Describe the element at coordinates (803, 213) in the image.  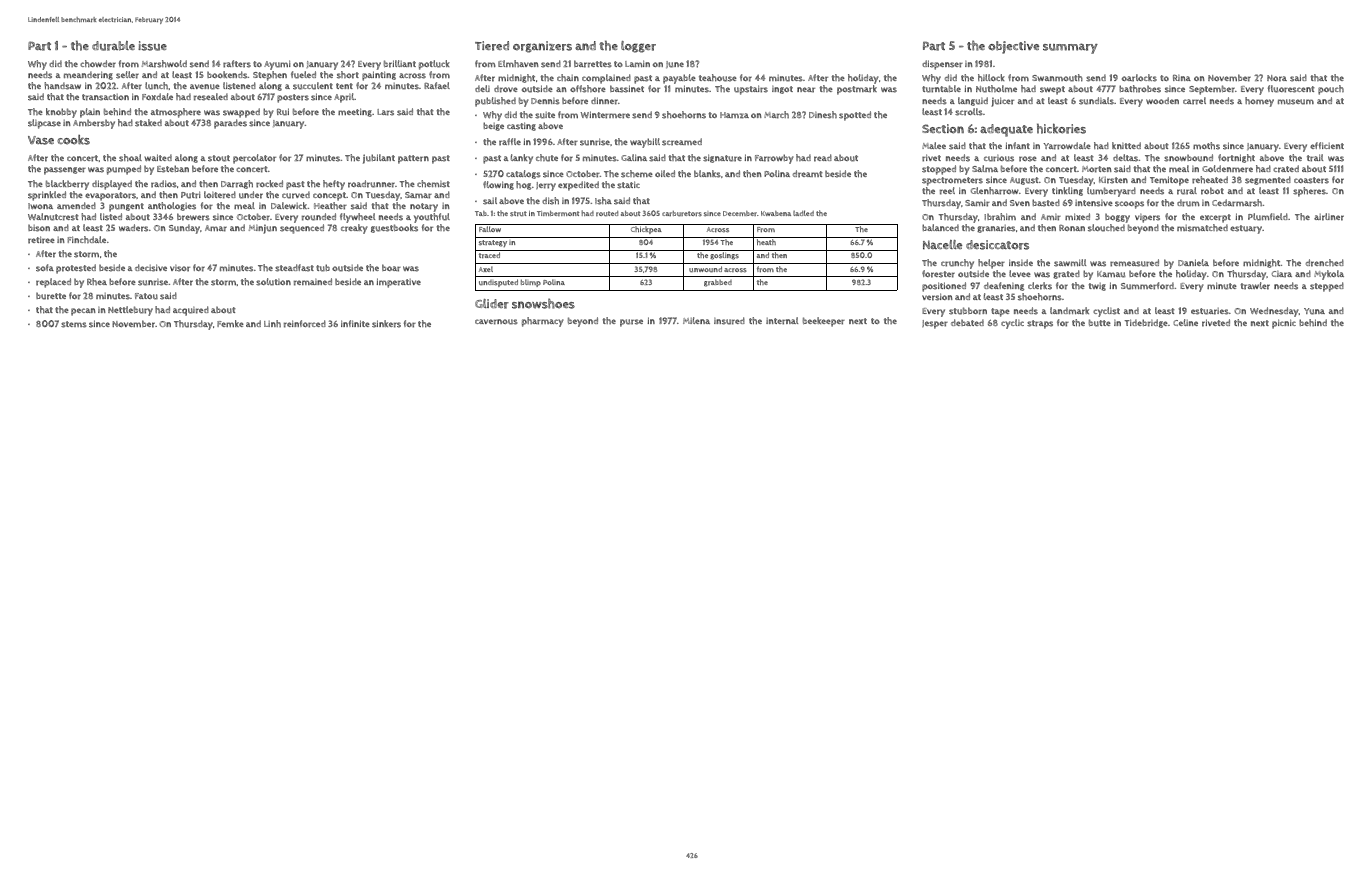
I see `ladled` at that location.
